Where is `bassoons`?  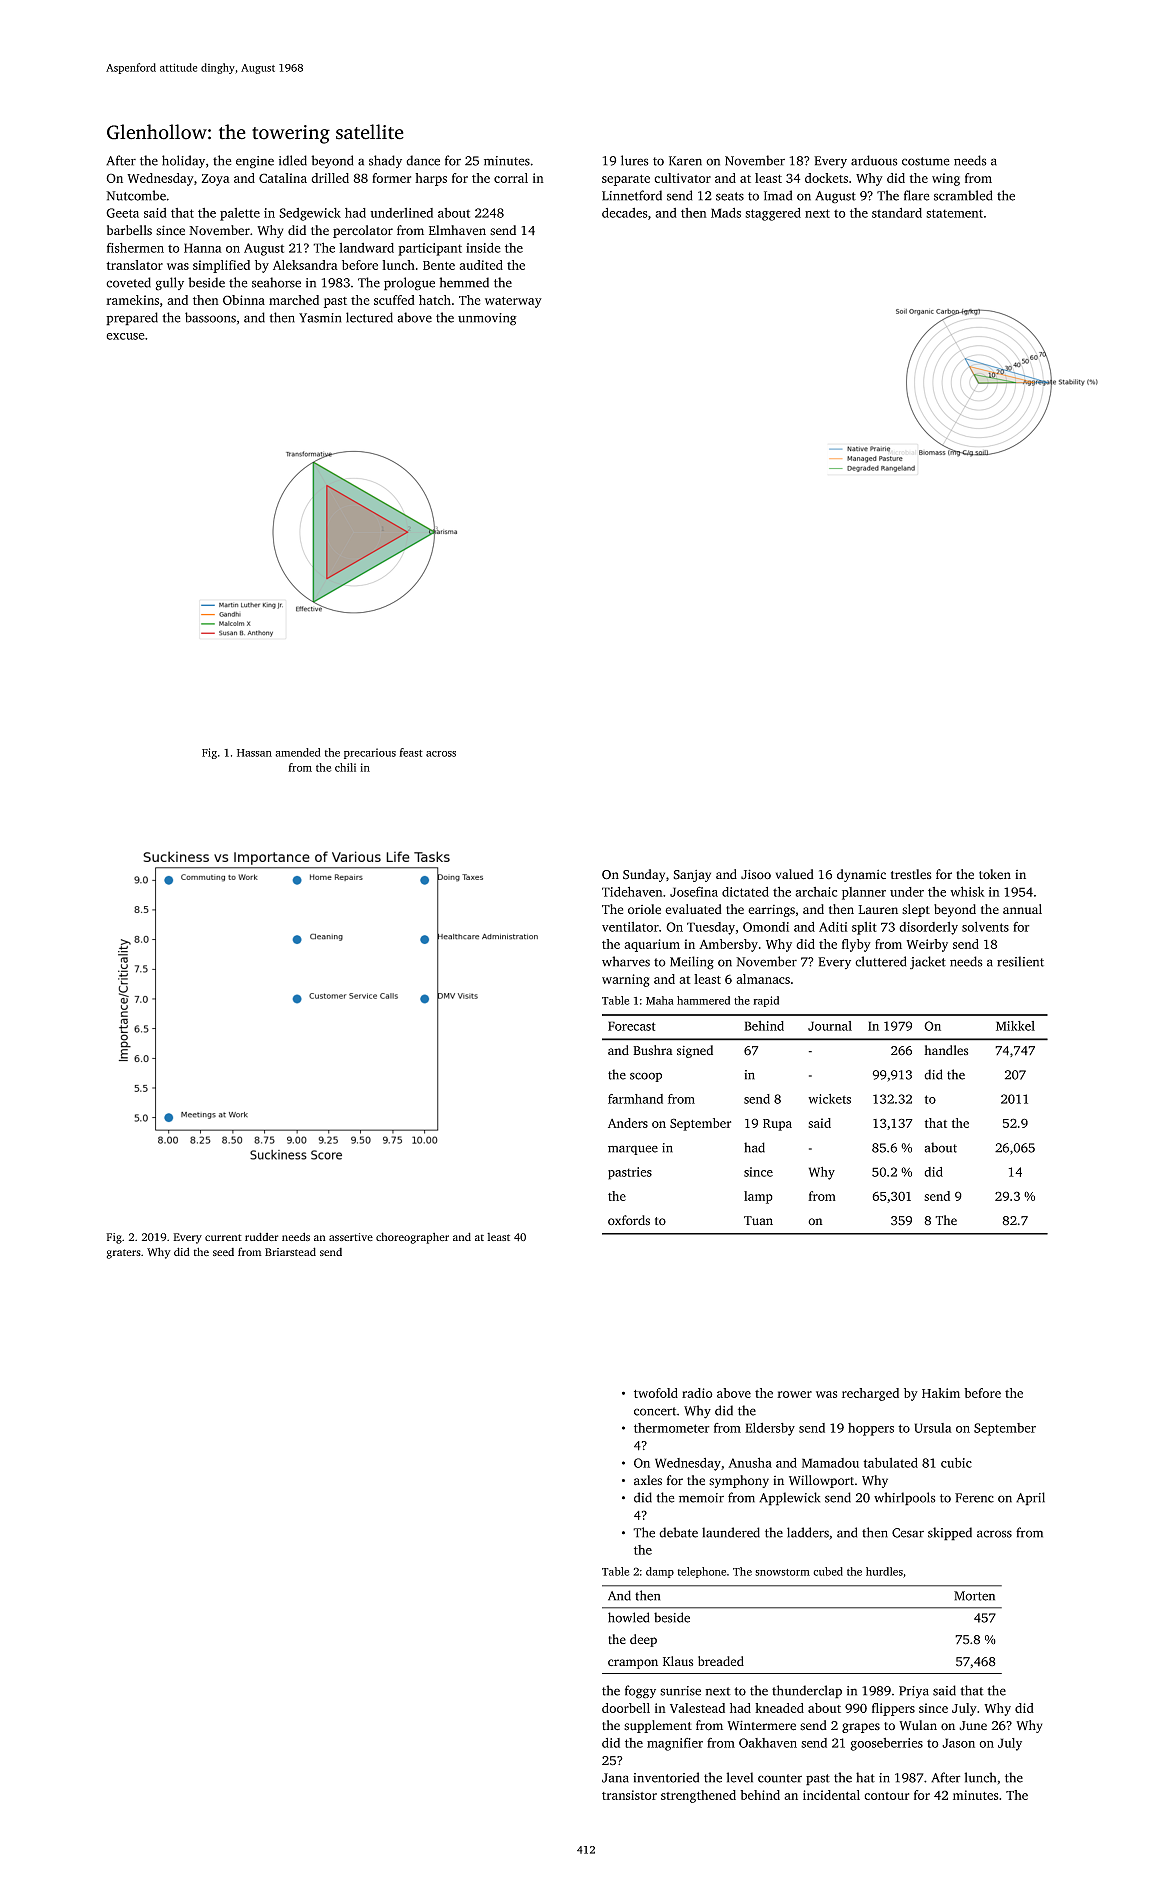 bassoons is located at coordinates (210, 317).
